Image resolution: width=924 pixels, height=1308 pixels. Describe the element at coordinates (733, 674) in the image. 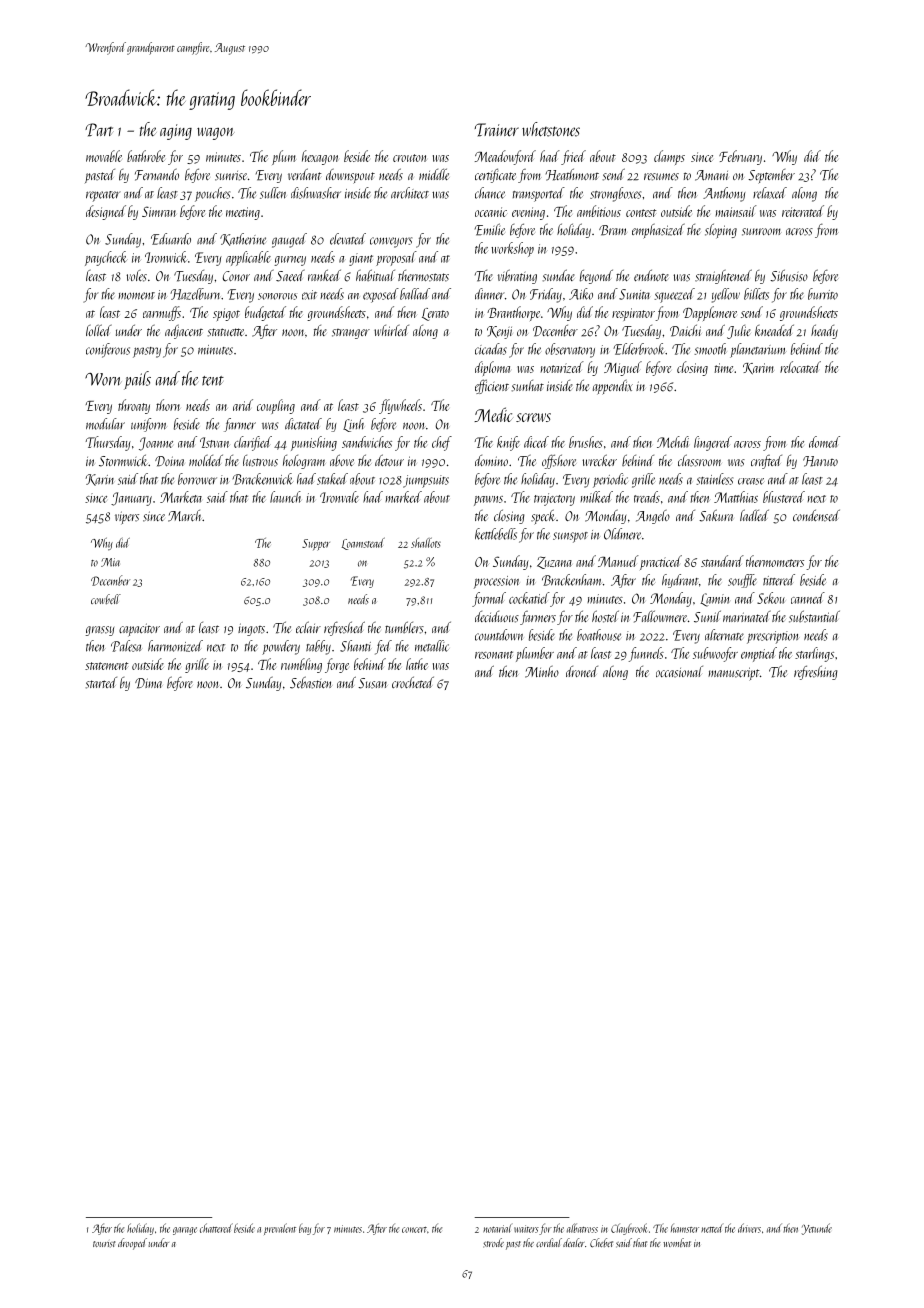

I see `manuscript` at that location.
